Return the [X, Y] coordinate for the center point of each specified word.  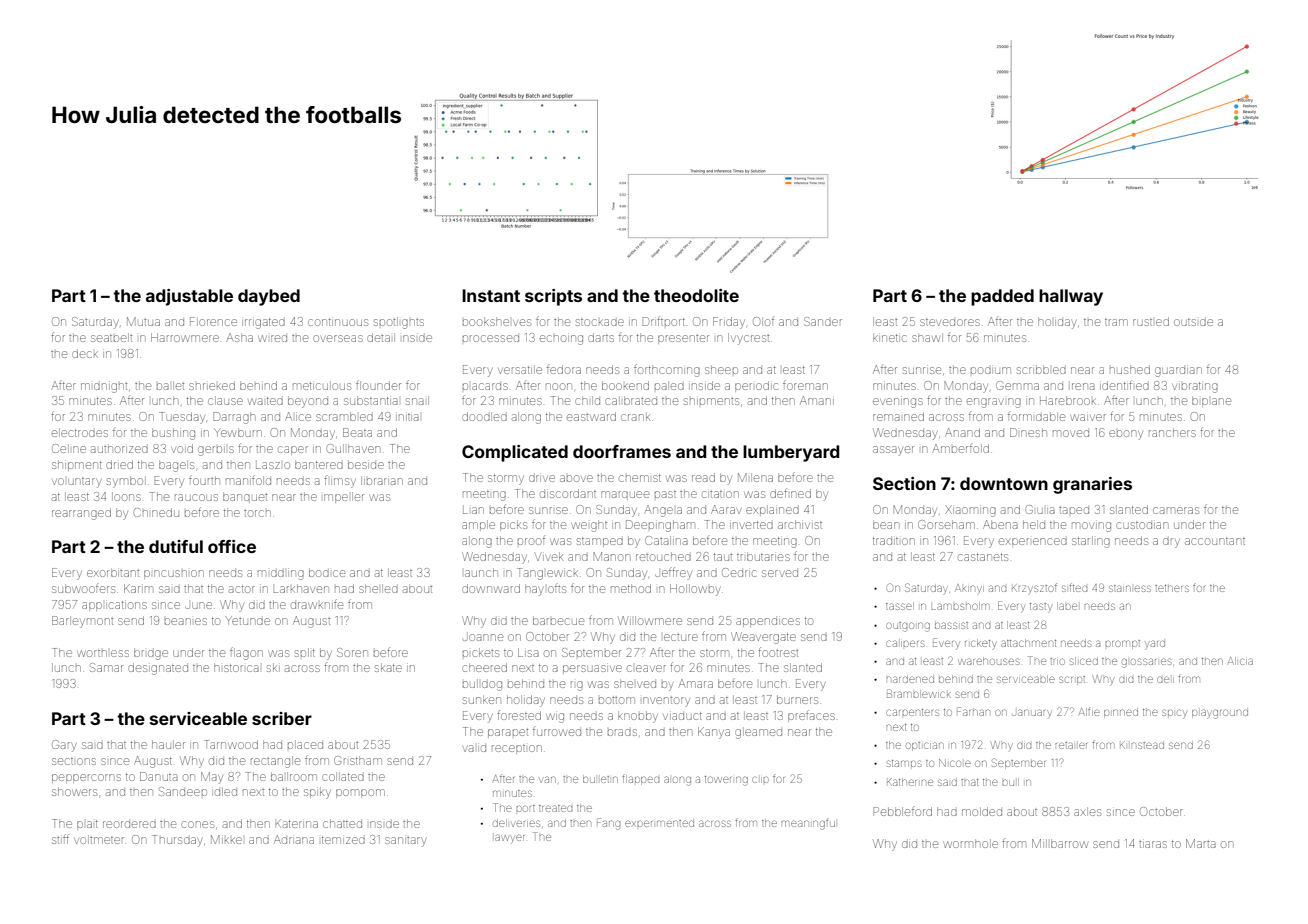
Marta [1201, 843]
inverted [751, 525]
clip [760, 779]
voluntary [76, 483]
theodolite [696, 295]
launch [481, 572]
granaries [1092, 485]
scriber [282, 718]
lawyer [510, 838]
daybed [269, 297]
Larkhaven [301, 588]
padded [1002, 297]
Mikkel [226, 839]
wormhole [971, 843]
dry [1171, 543]
